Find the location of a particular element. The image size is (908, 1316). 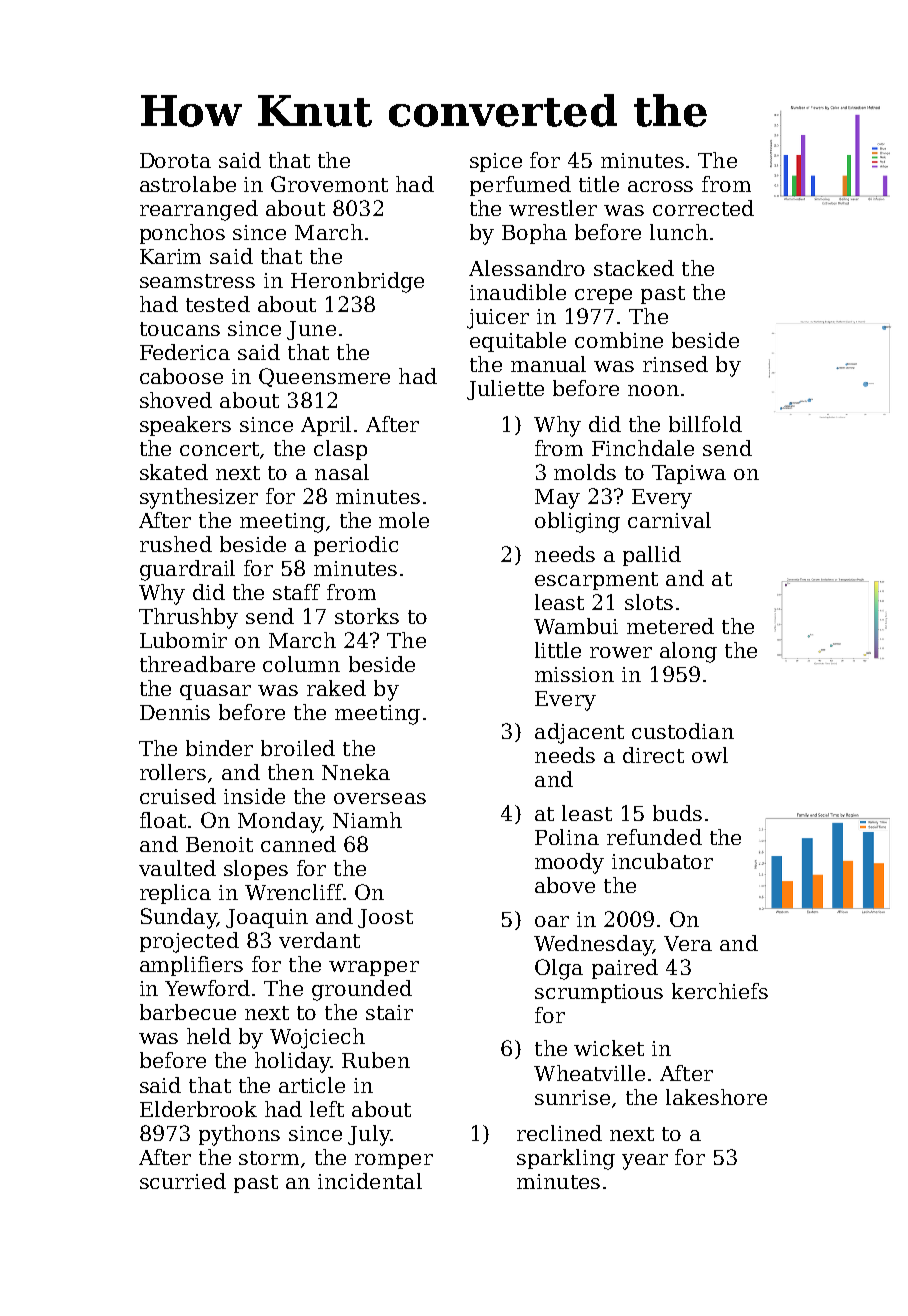

Elderbrook is located at coordinates (198, 1109).
